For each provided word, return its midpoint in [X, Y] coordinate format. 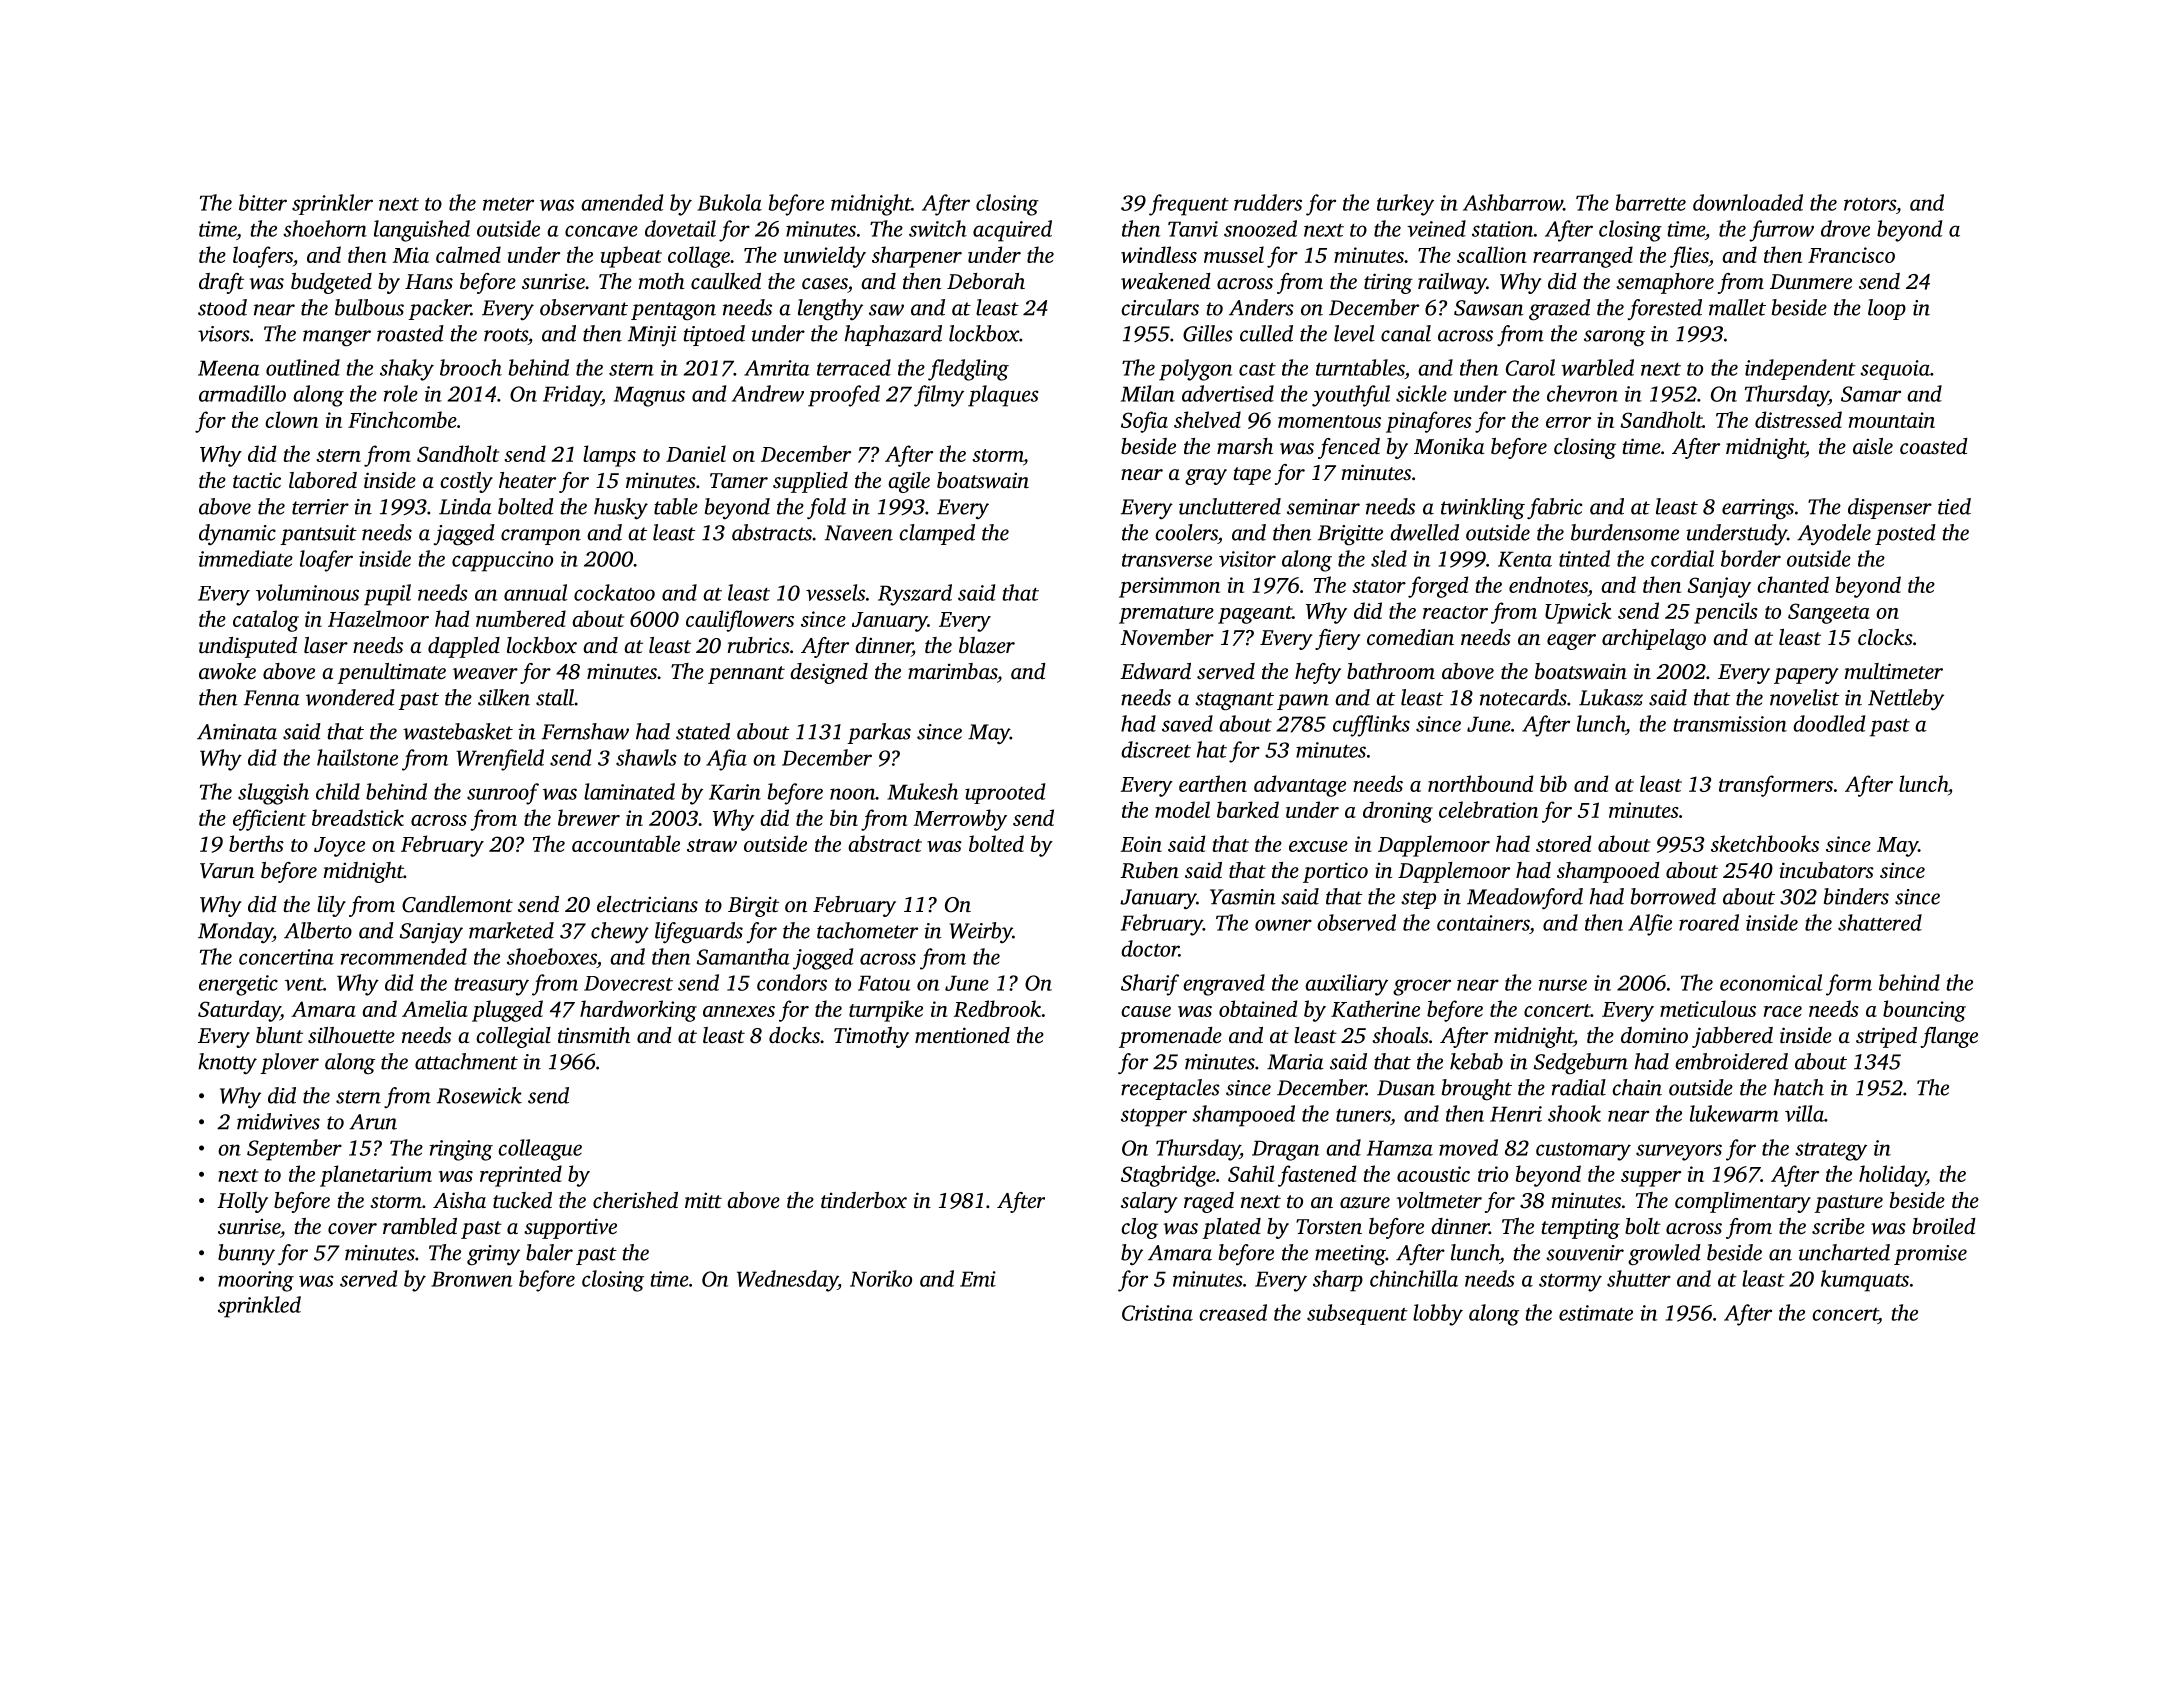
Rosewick [479, 1095]
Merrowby [960, 820]
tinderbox [864, 1200]
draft [221, 283]
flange [1949, 1037]
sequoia [1895, 370]
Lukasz [1611, 697]
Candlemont [457, 904]
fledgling [968, 370]
